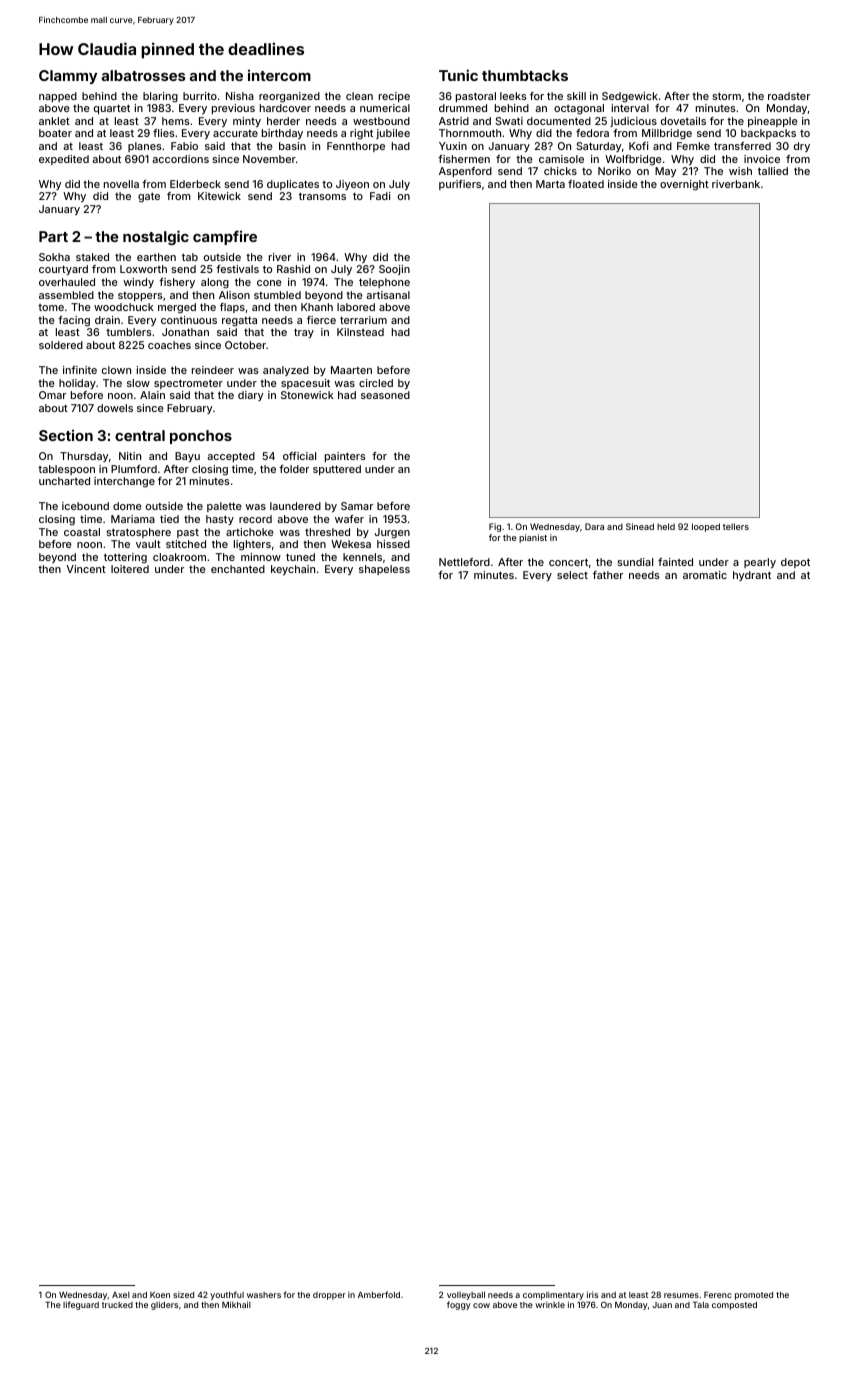 Image resolution: width=849 pixels, height=1400 pixels. I want to click on washers, so click(264, 1295).
